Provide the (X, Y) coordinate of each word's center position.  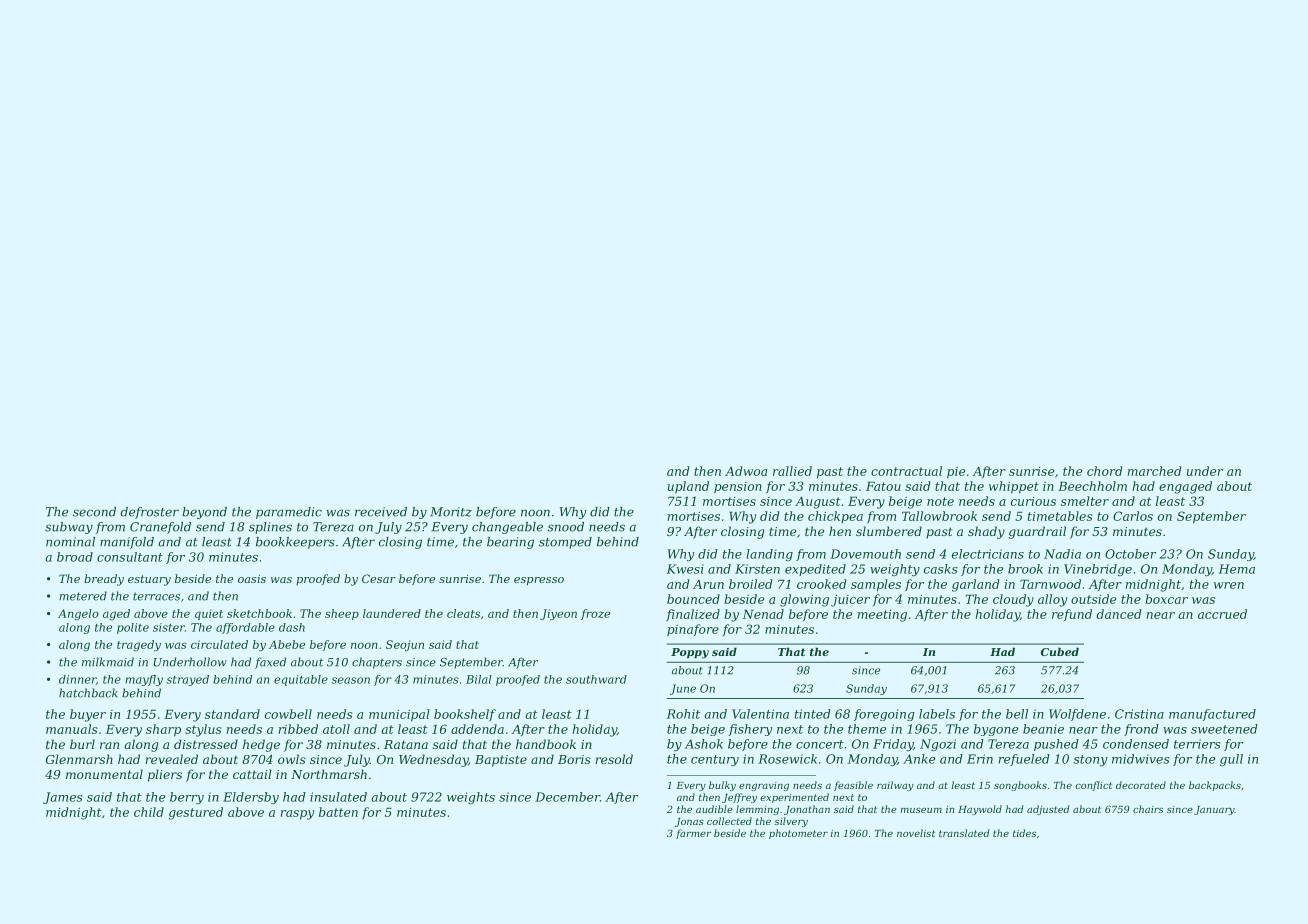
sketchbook (259, 613)
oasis (252, 579)
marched (1154, 471)
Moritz (451, 512)
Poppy (690, 653)
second (94, 512)
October (1130, 554)
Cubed (1060, 651)
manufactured (1212, 715)
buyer (88, 715)
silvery (791, 822)
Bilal (479, 679)
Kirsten (757, 569)
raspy (297, 815)
